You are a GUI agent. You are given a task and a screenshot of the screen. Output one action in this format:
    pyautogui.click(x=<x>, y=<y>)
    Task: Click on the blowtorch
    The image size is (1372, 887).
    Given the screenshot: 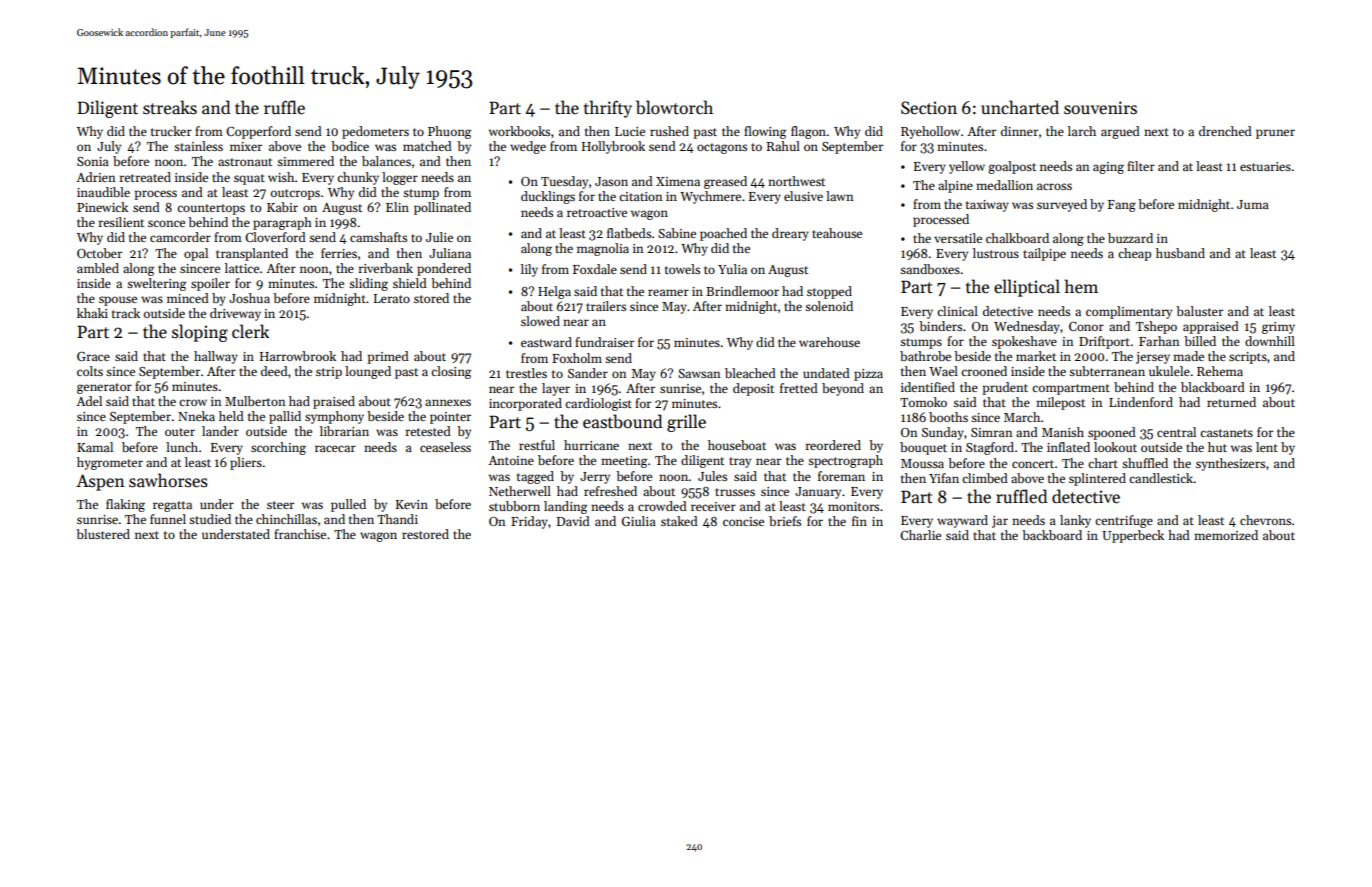 What is the action you would take?
    pyautogui.click(x=674, y=107)
